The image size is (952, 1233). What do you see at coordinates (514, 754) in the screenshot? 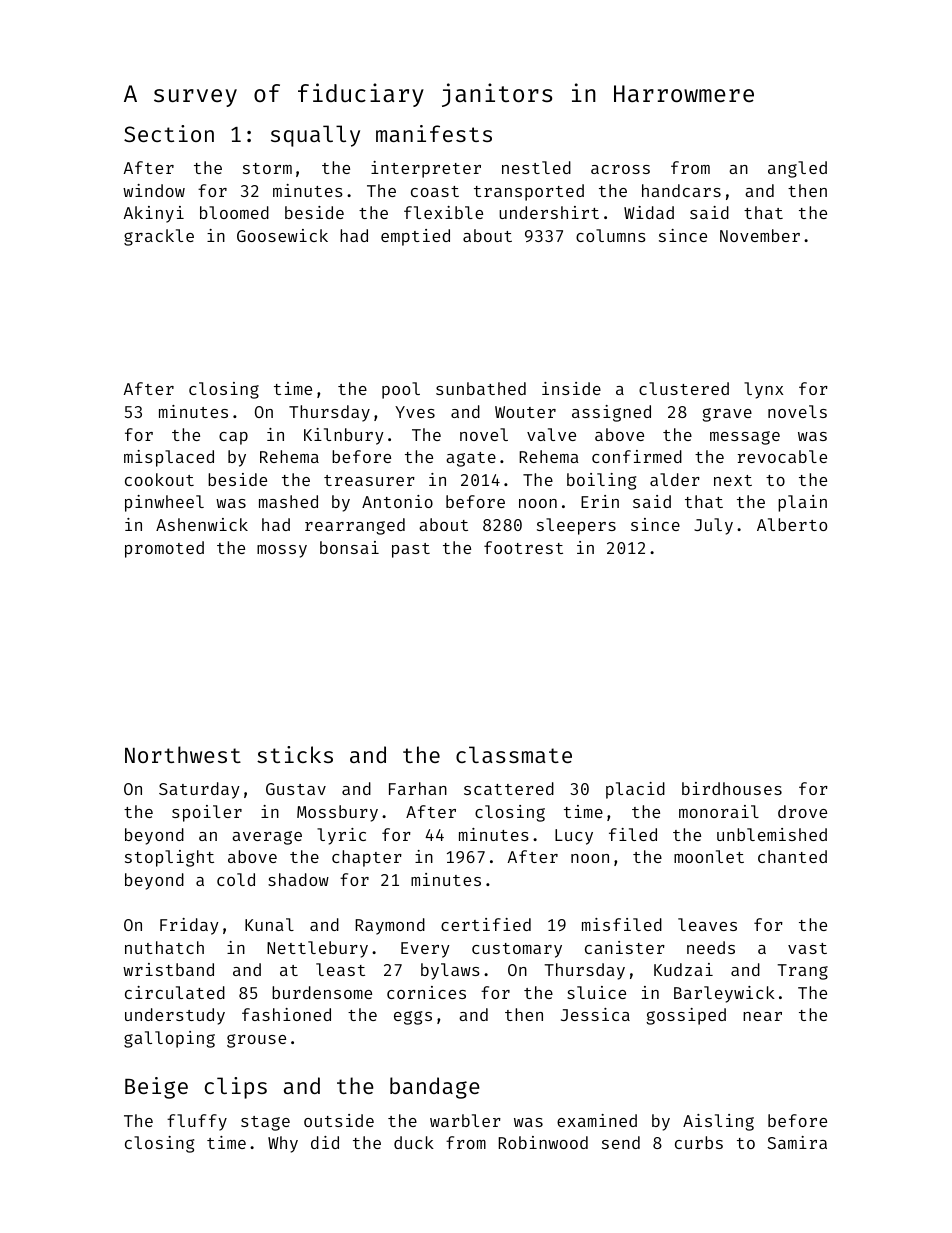
I see `classmate` at bounding box center [514, 754].
